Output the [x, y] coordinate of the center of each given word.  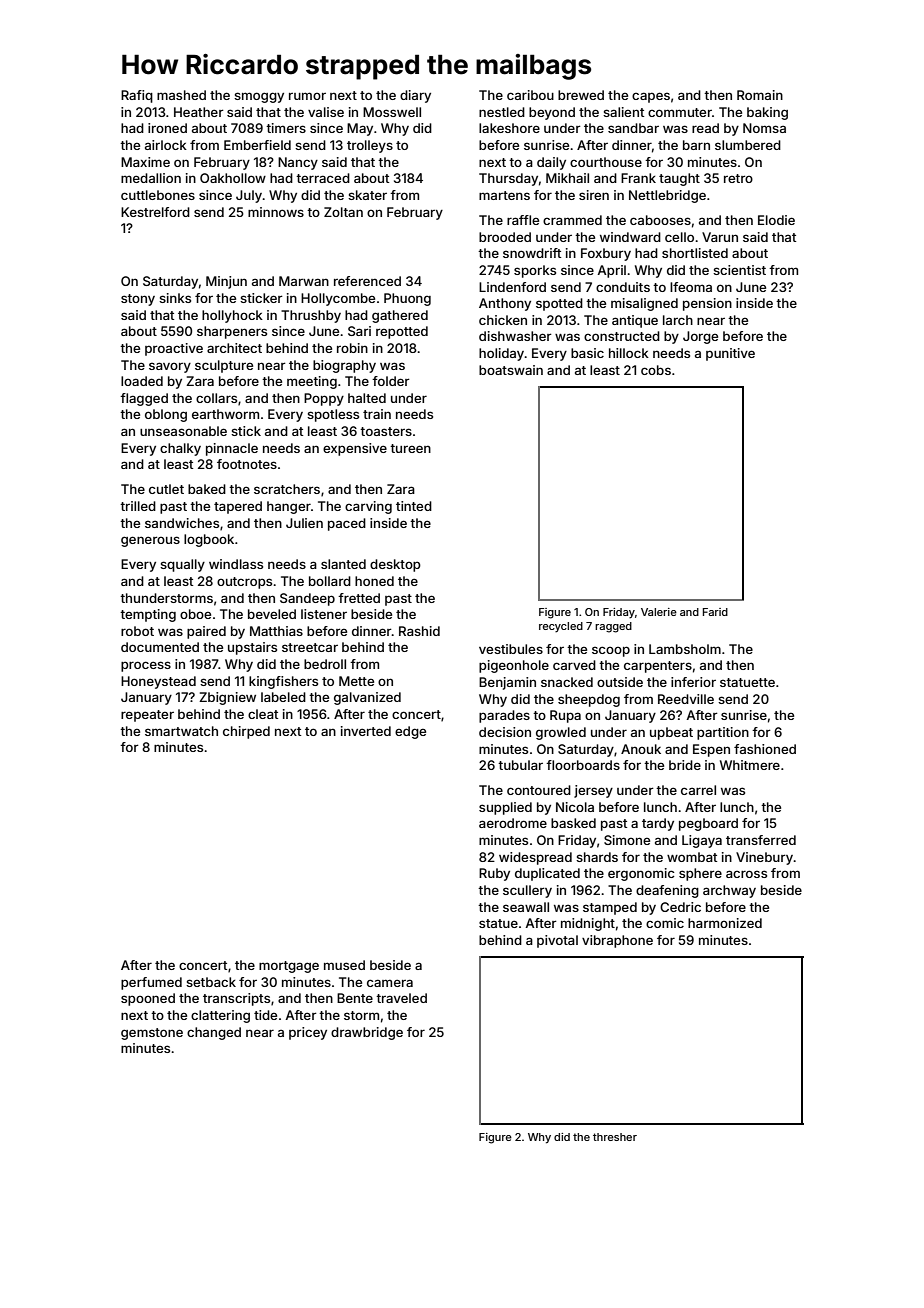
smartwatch [181, 731]
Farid [715, 612]
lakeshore [509, 128]
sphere [700, 874]
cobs [656, 370]
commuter [680, 112]
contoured [539, 790]
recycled [561, 627]
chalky [180, 449]
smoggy [259, 97]
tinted [414, 506]
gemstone [152, 1034]
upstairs [252, 648]
